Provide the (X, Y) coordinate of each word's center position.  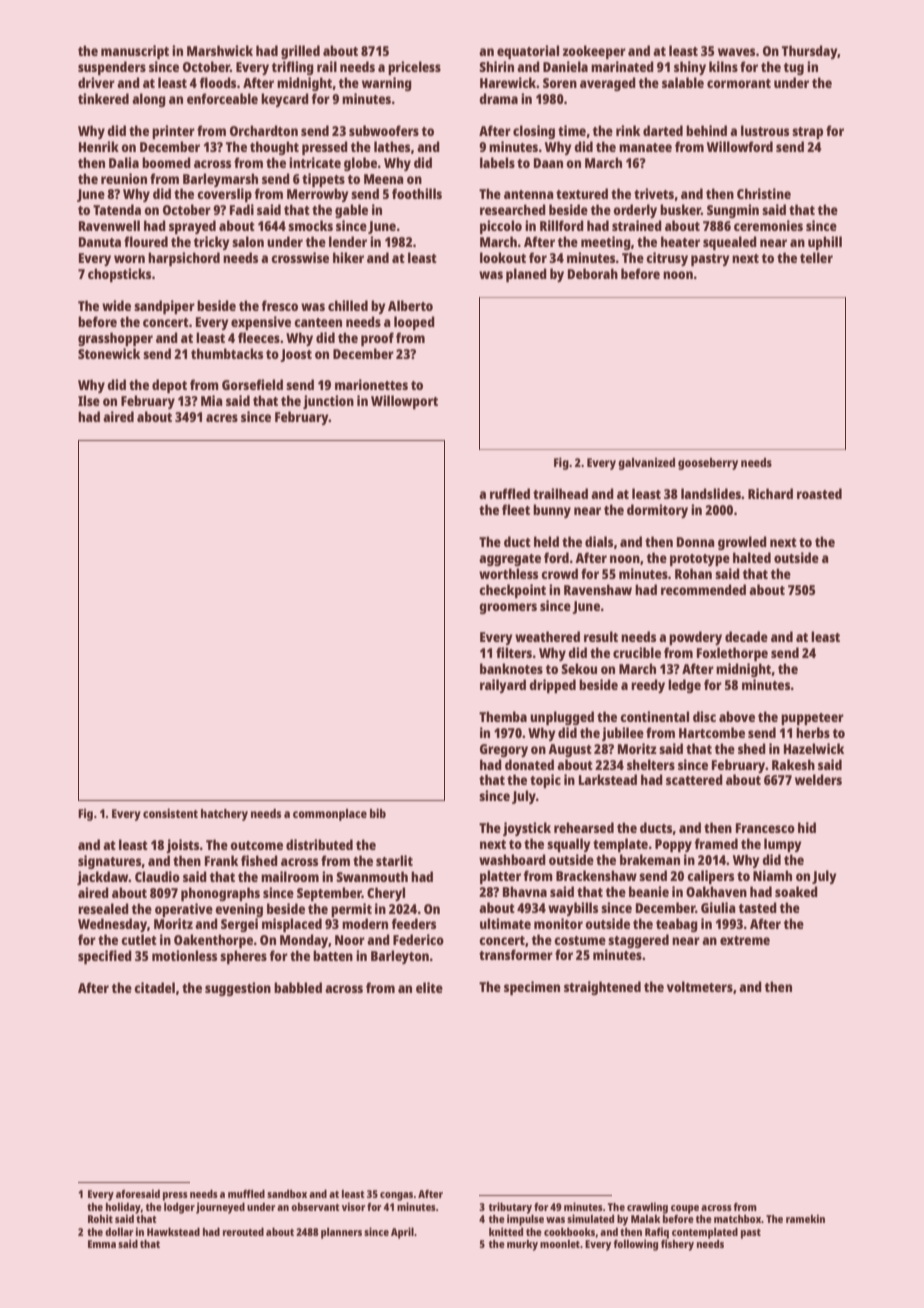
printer (173, 132)
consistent (170, 813)
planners (341, 1233)
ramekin (805, 1218)
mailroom (290, 876)
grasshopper (115, 339)
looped (414, 323)
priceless (414, 68)
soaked (796, 891)
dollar (119, 1232)
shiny (690, 68)
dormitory (657, 511)
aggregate (510, 560)
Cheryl (386, 894)
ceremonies (768, 225)
